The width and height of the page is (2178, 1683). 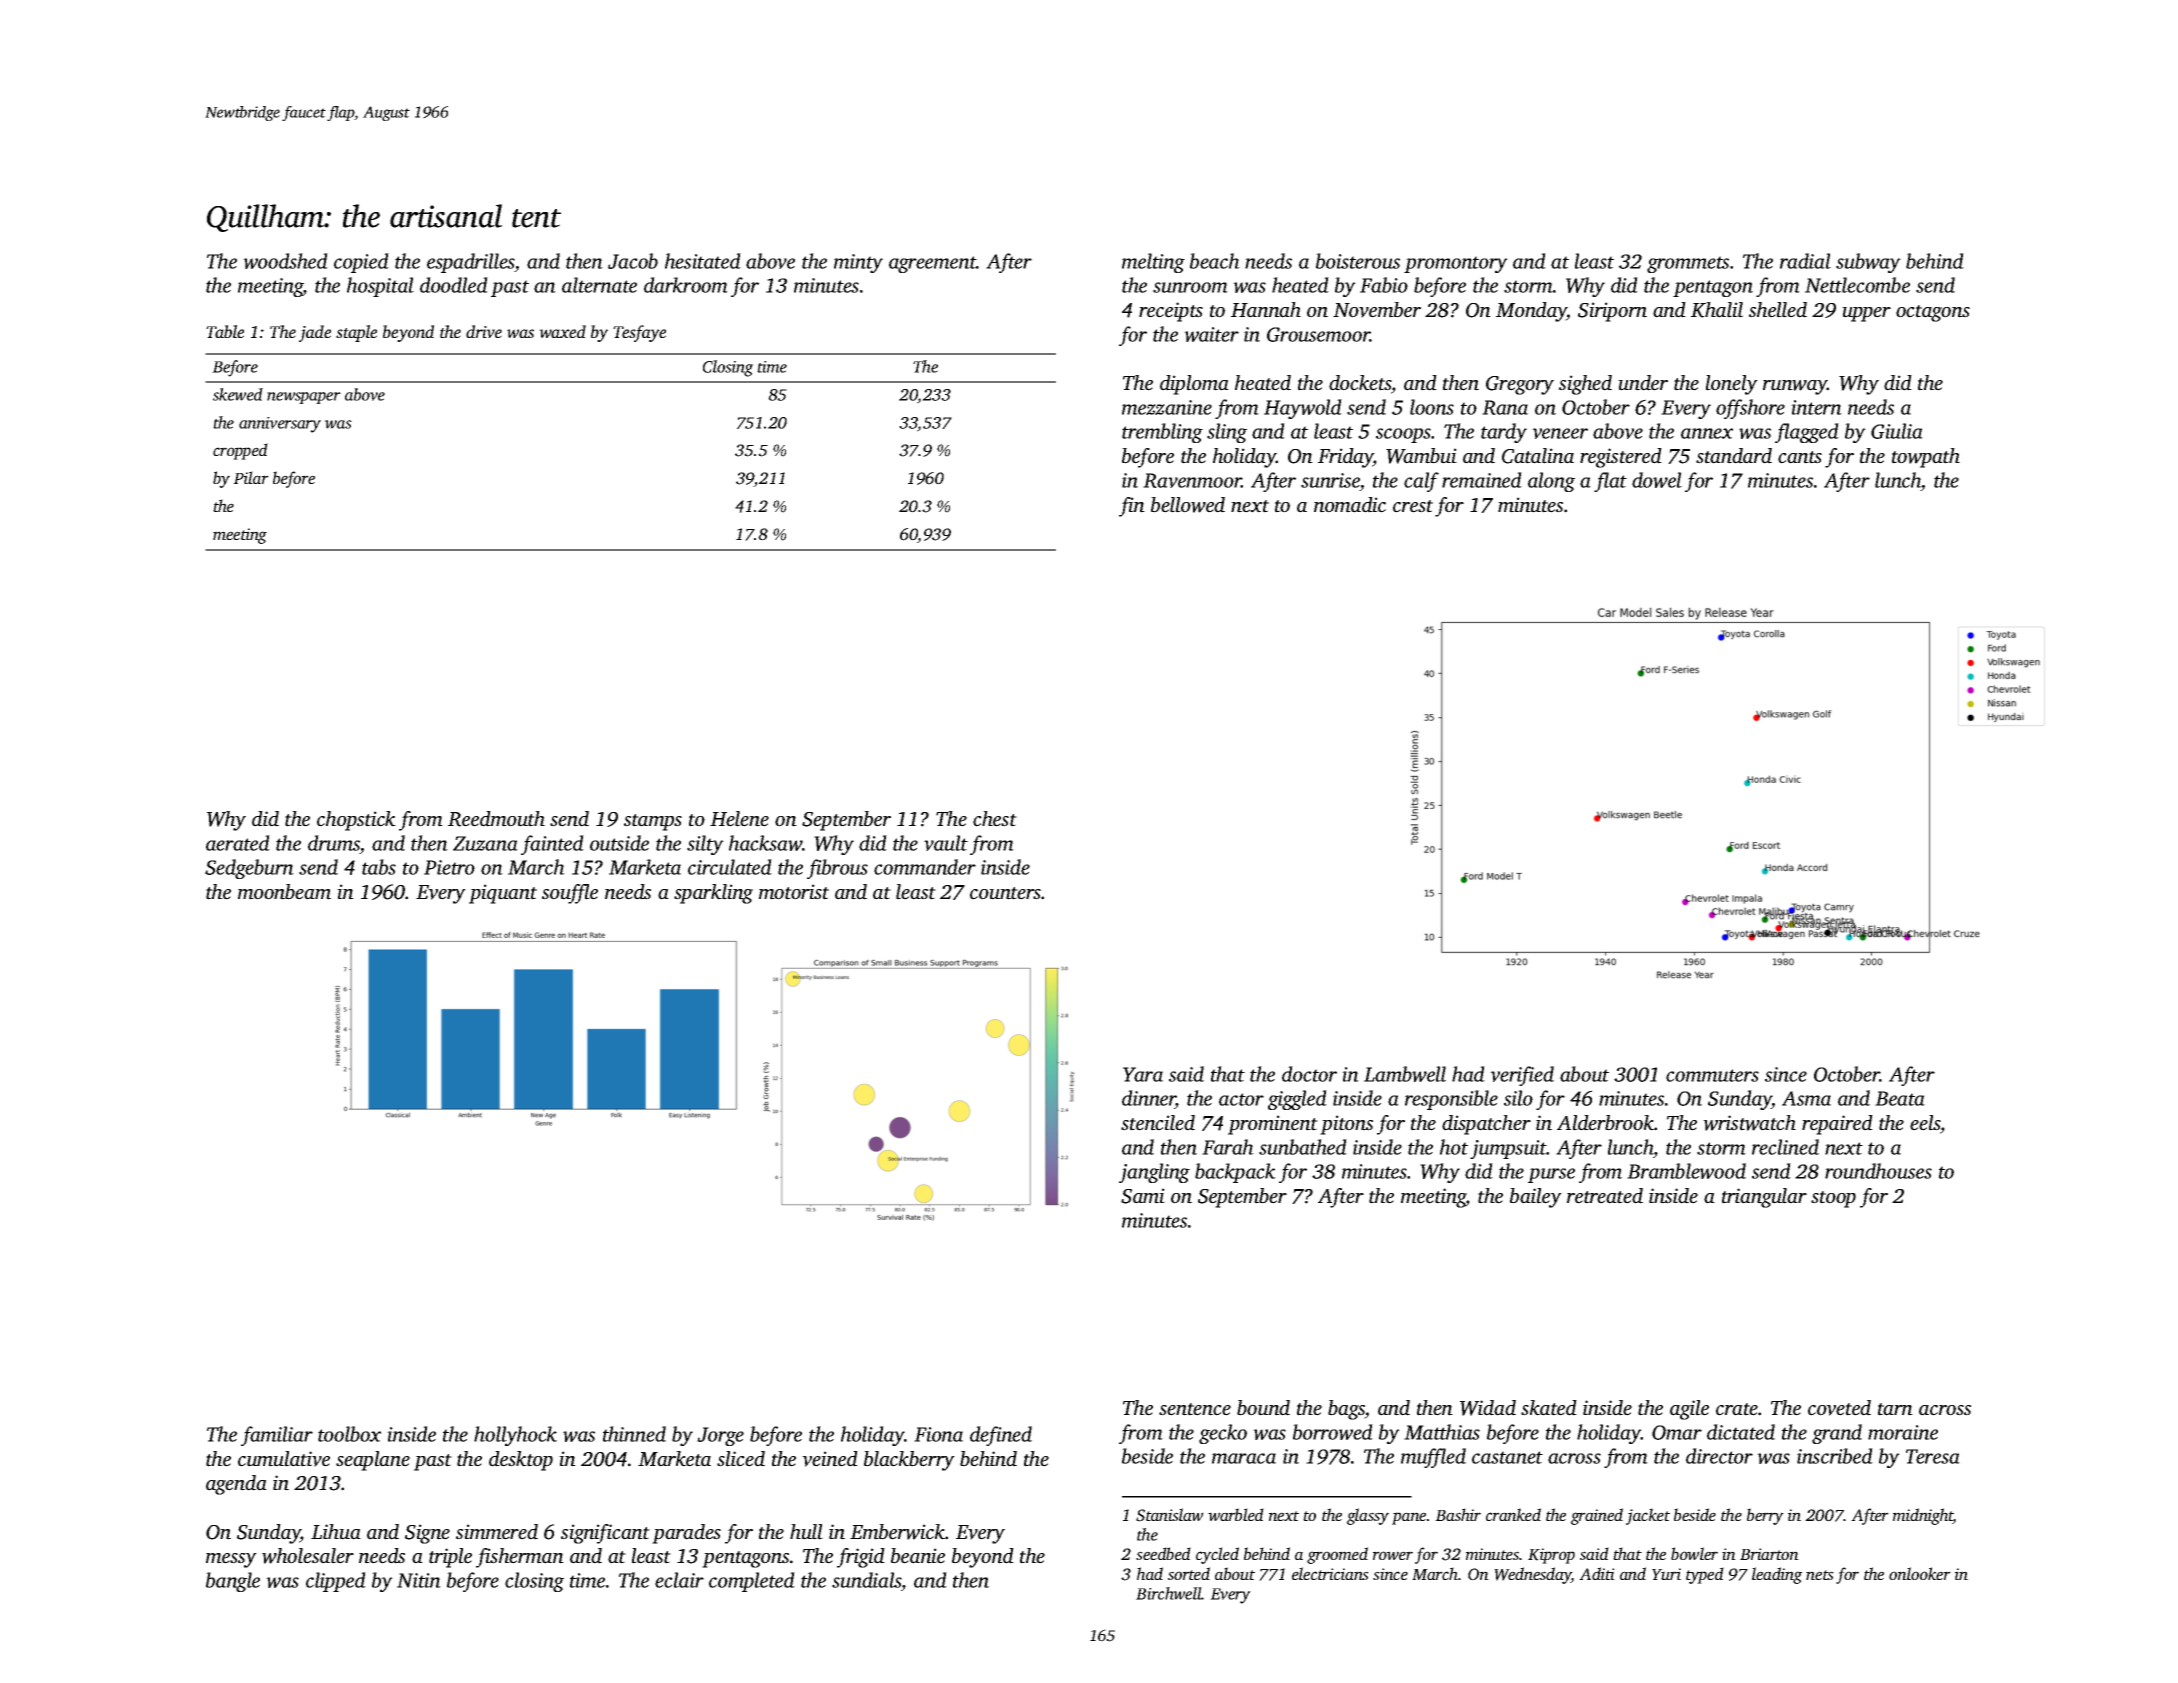 What do you see at coordinates (249, 869) in the page?
I see `Sedgeburn` at bounding box center [249, 869].
